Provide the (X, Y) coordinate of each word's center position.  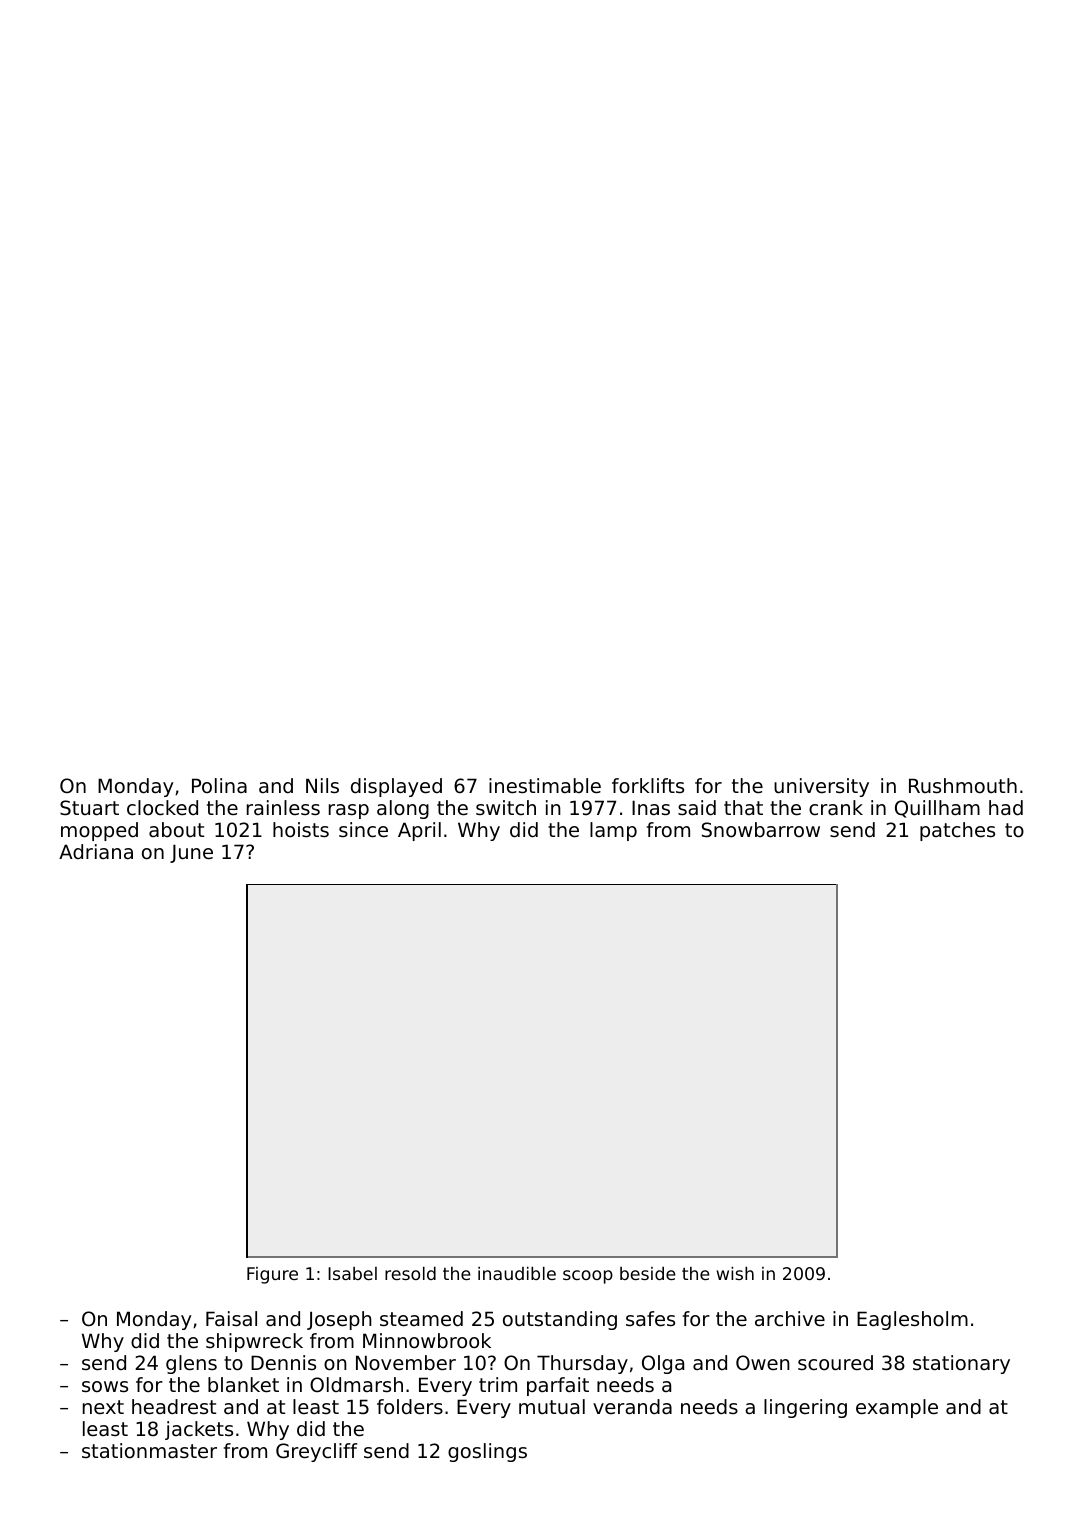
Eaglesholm (912, 1320)
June (191, 853)
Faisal (231, 1319)
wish (735, 1273)
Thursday (582, 1364)
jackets (199, 1430)
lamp (613, 831)
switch (506, 808)
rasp (349, 811)
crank (836, 808)
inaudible (517, 1273)
